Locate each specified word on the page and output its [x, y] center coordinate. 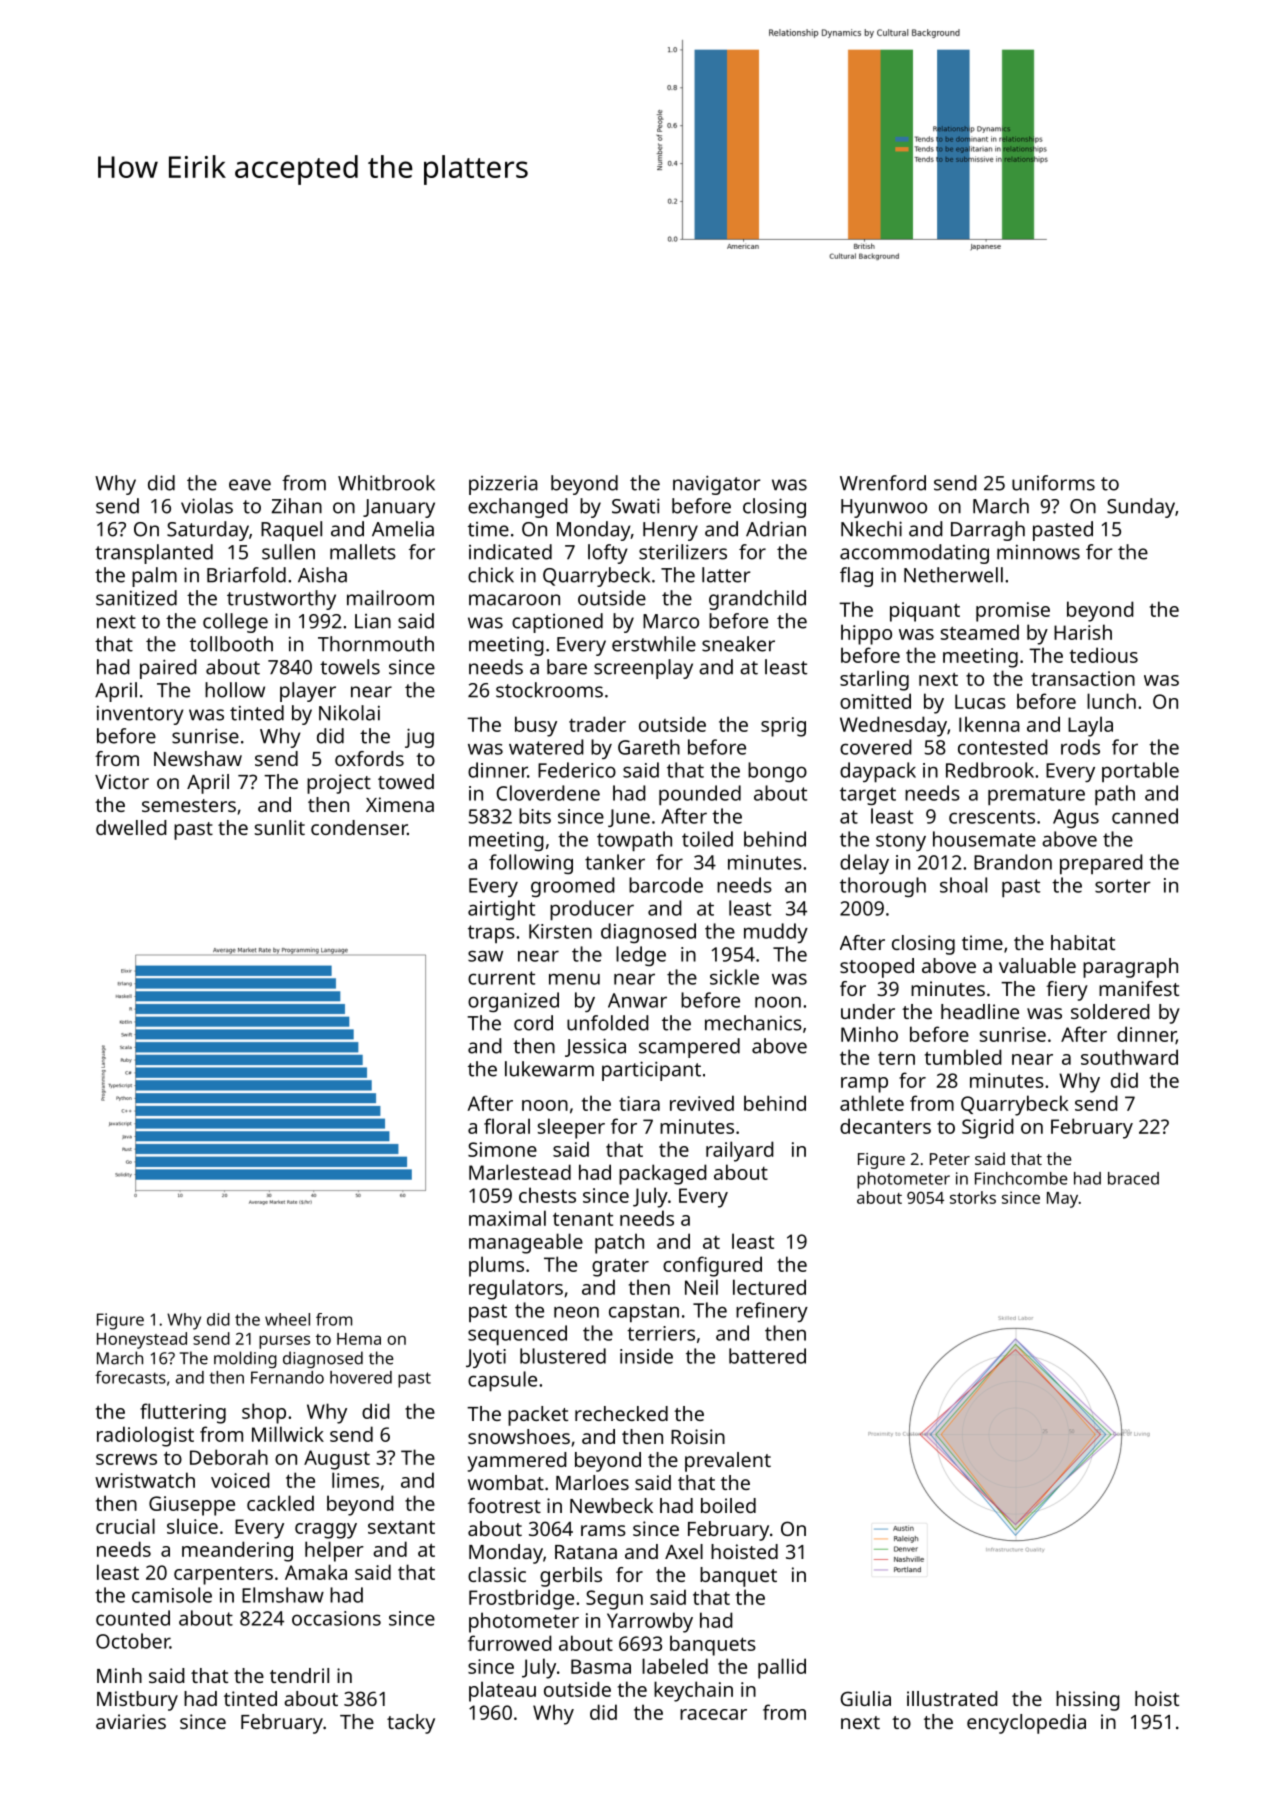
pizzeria [503, 485]
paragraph [1130, 968]
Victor [122, 781]
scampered [689, 1048]
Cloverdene [548, 793]
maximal [507, 1218]
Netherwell [953, 575]
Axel [684, 1551]
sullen [288, 552]
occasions [336, 1618]
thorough [883, 887]
